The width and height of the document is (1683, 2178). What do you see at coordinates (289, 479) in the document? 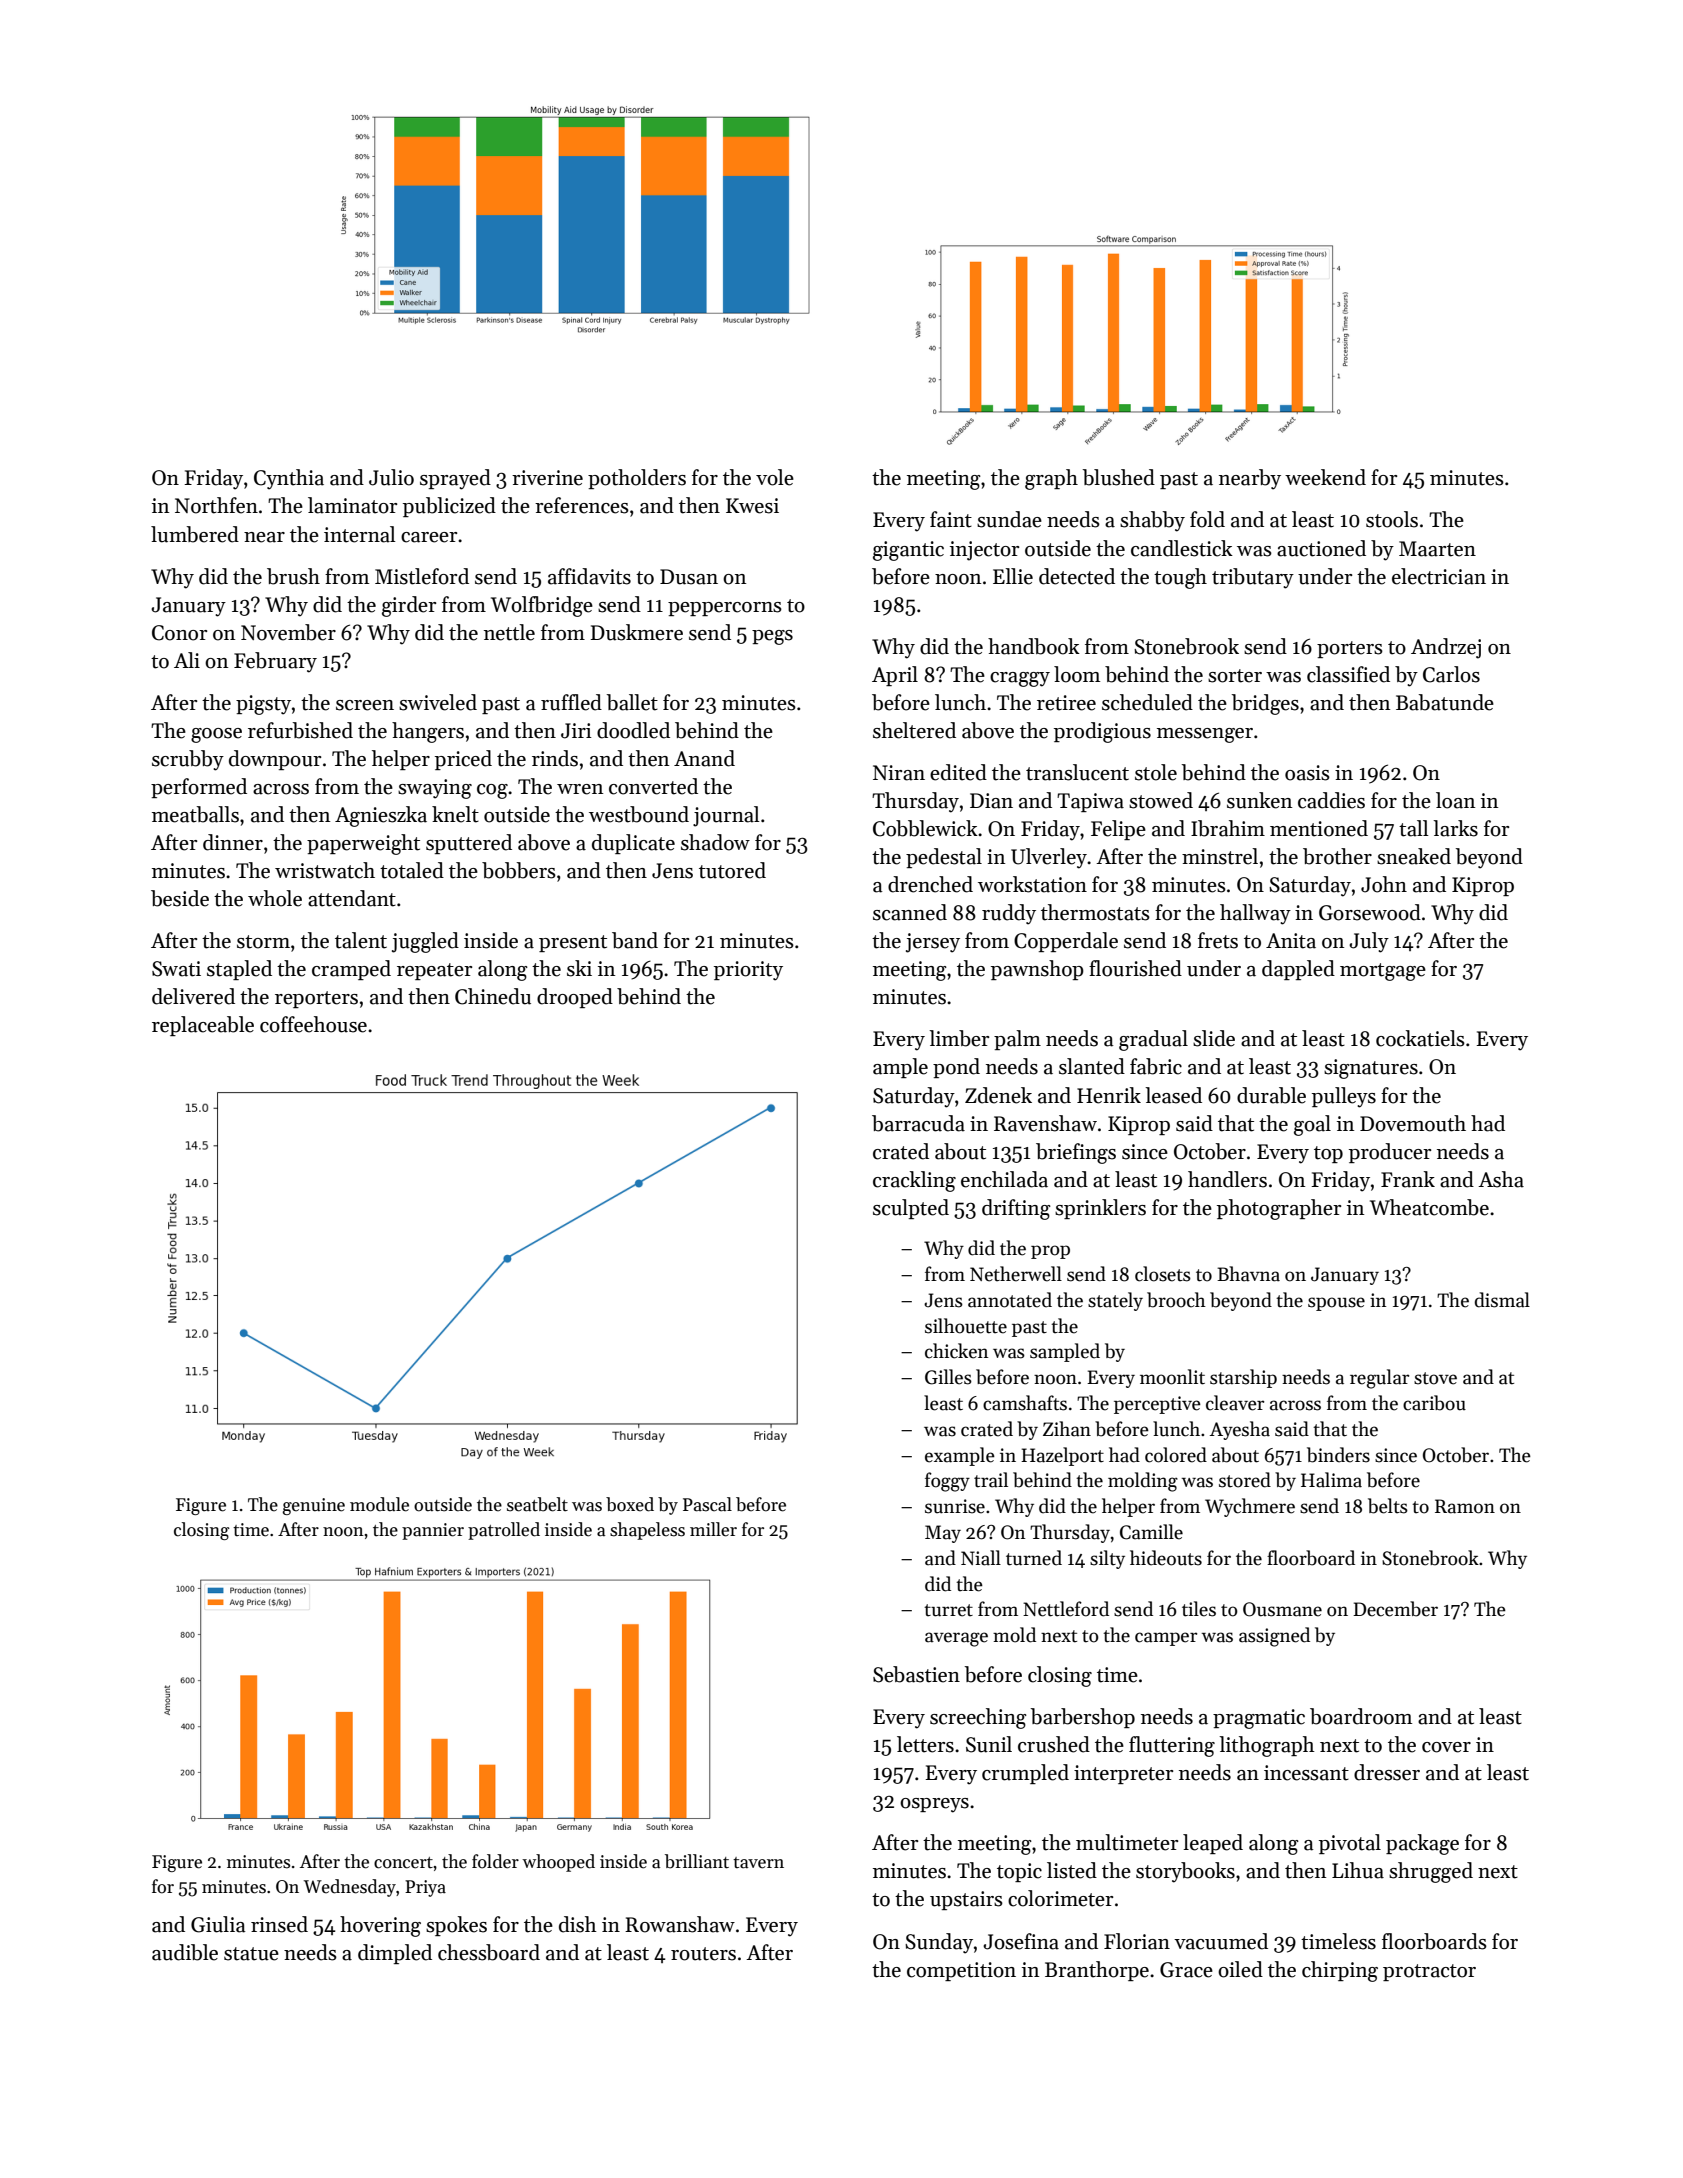
I see `Cynthia` at bounding box center [289, 479].
